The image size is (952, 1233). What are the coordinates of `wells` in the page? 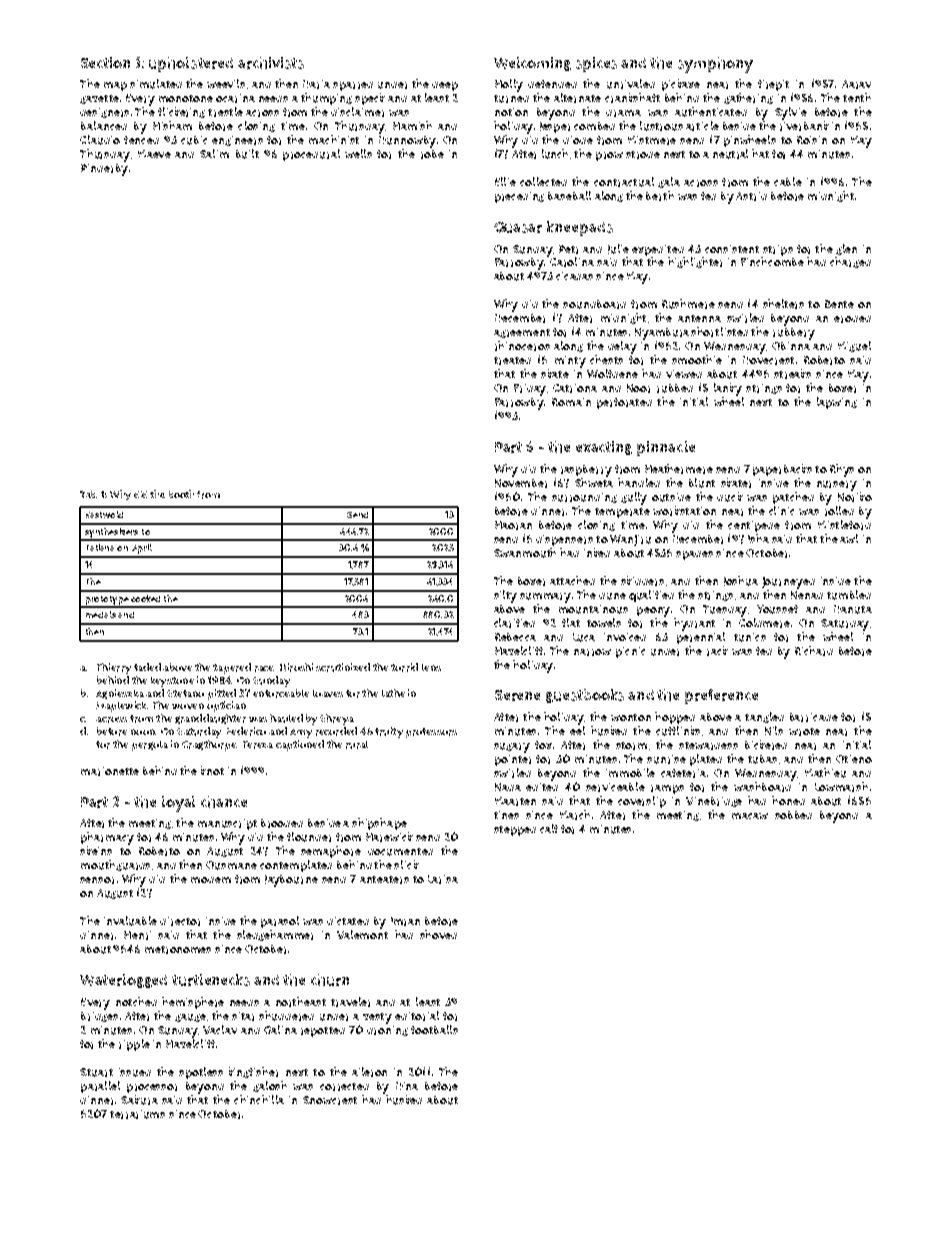 It's located at (358, 153).
